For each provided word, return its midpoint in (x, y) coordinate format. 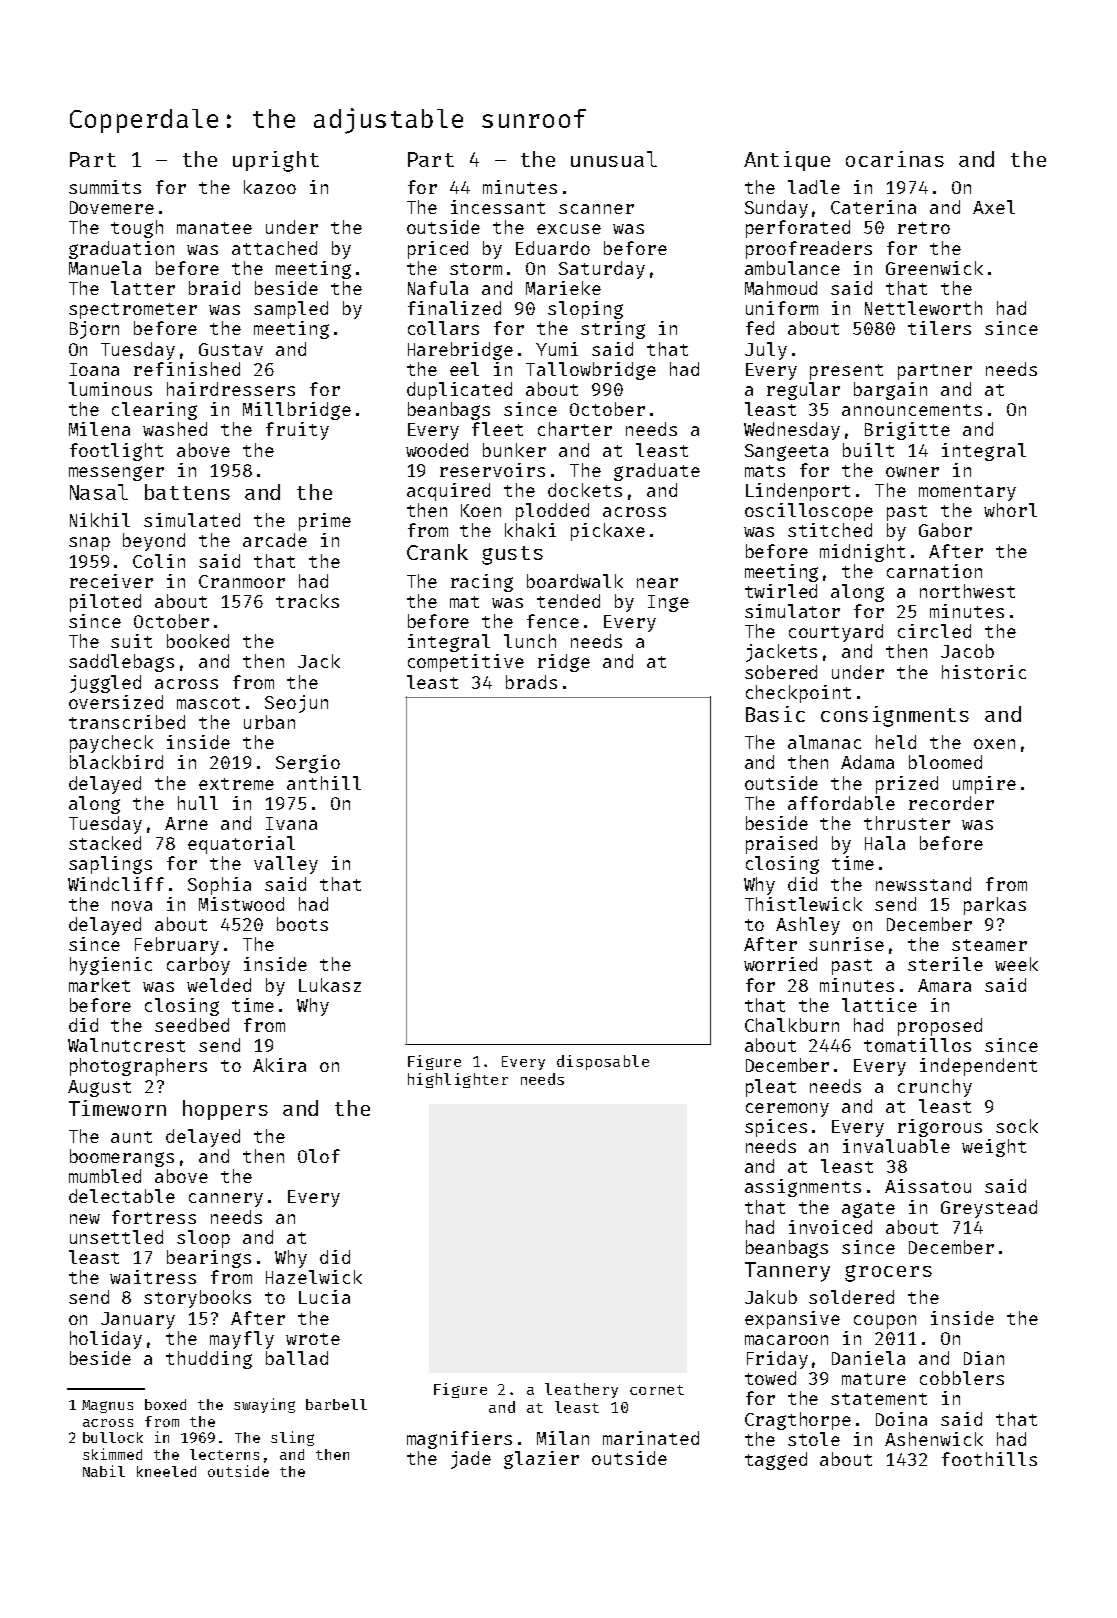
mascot (208, 703)
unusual (614, 159)
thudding (209, 1360)
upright (276, 161)
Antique (787, 161)
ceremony (787, 1110)
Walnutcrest (126, 1045)
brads (531, 682)
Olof (319, 1156)
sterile (945, 964)
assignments (803, 1188)
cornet (657, 1390)
